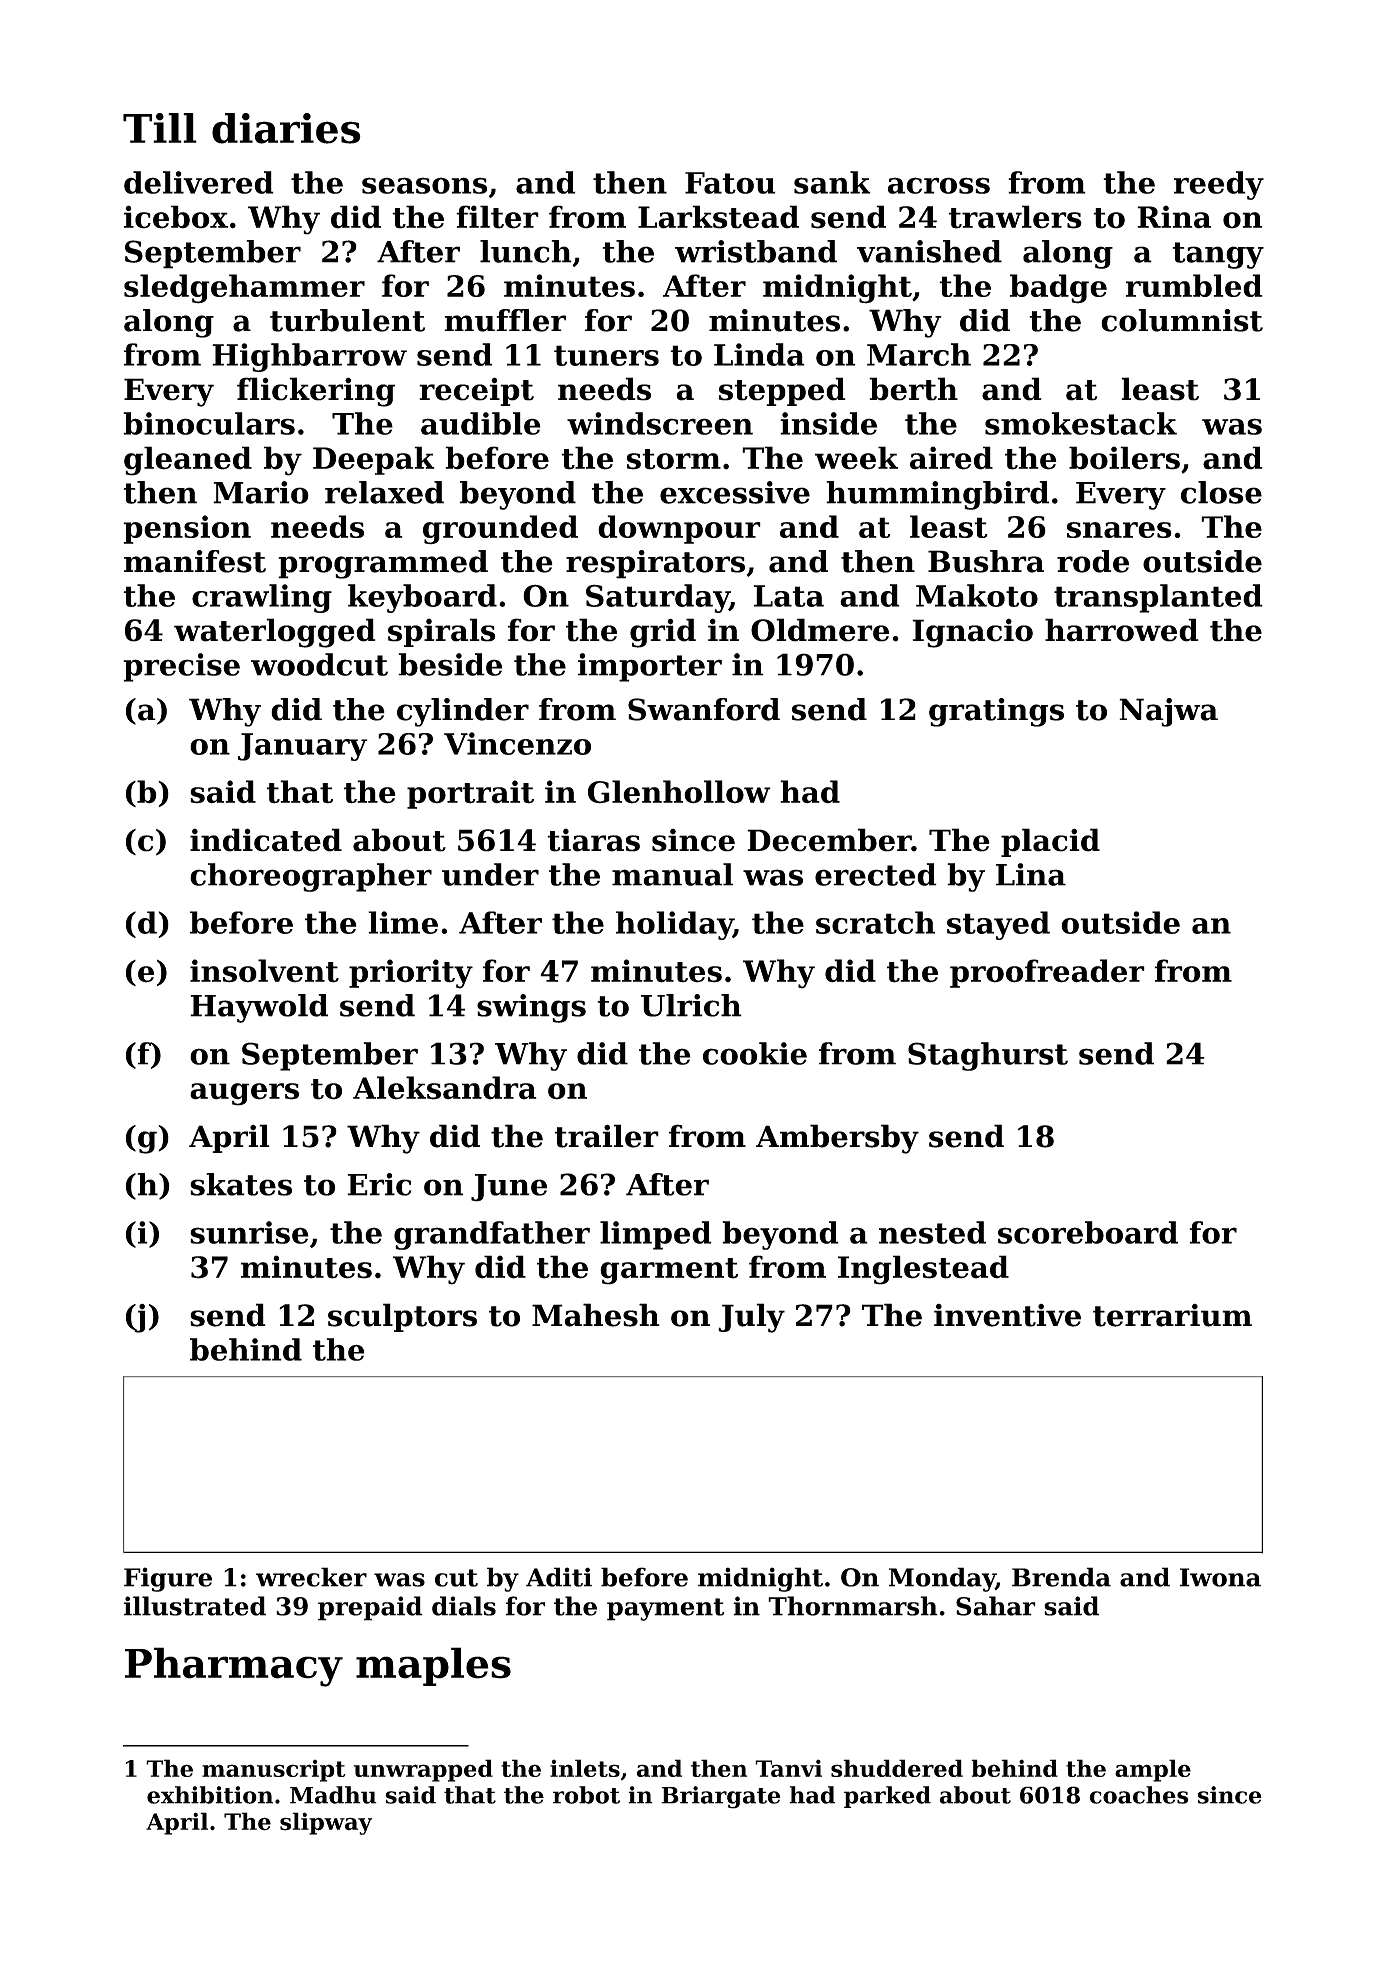  Describe the element at coordinates (606, 355) in the screenshot. I see `tuners` at that location.
